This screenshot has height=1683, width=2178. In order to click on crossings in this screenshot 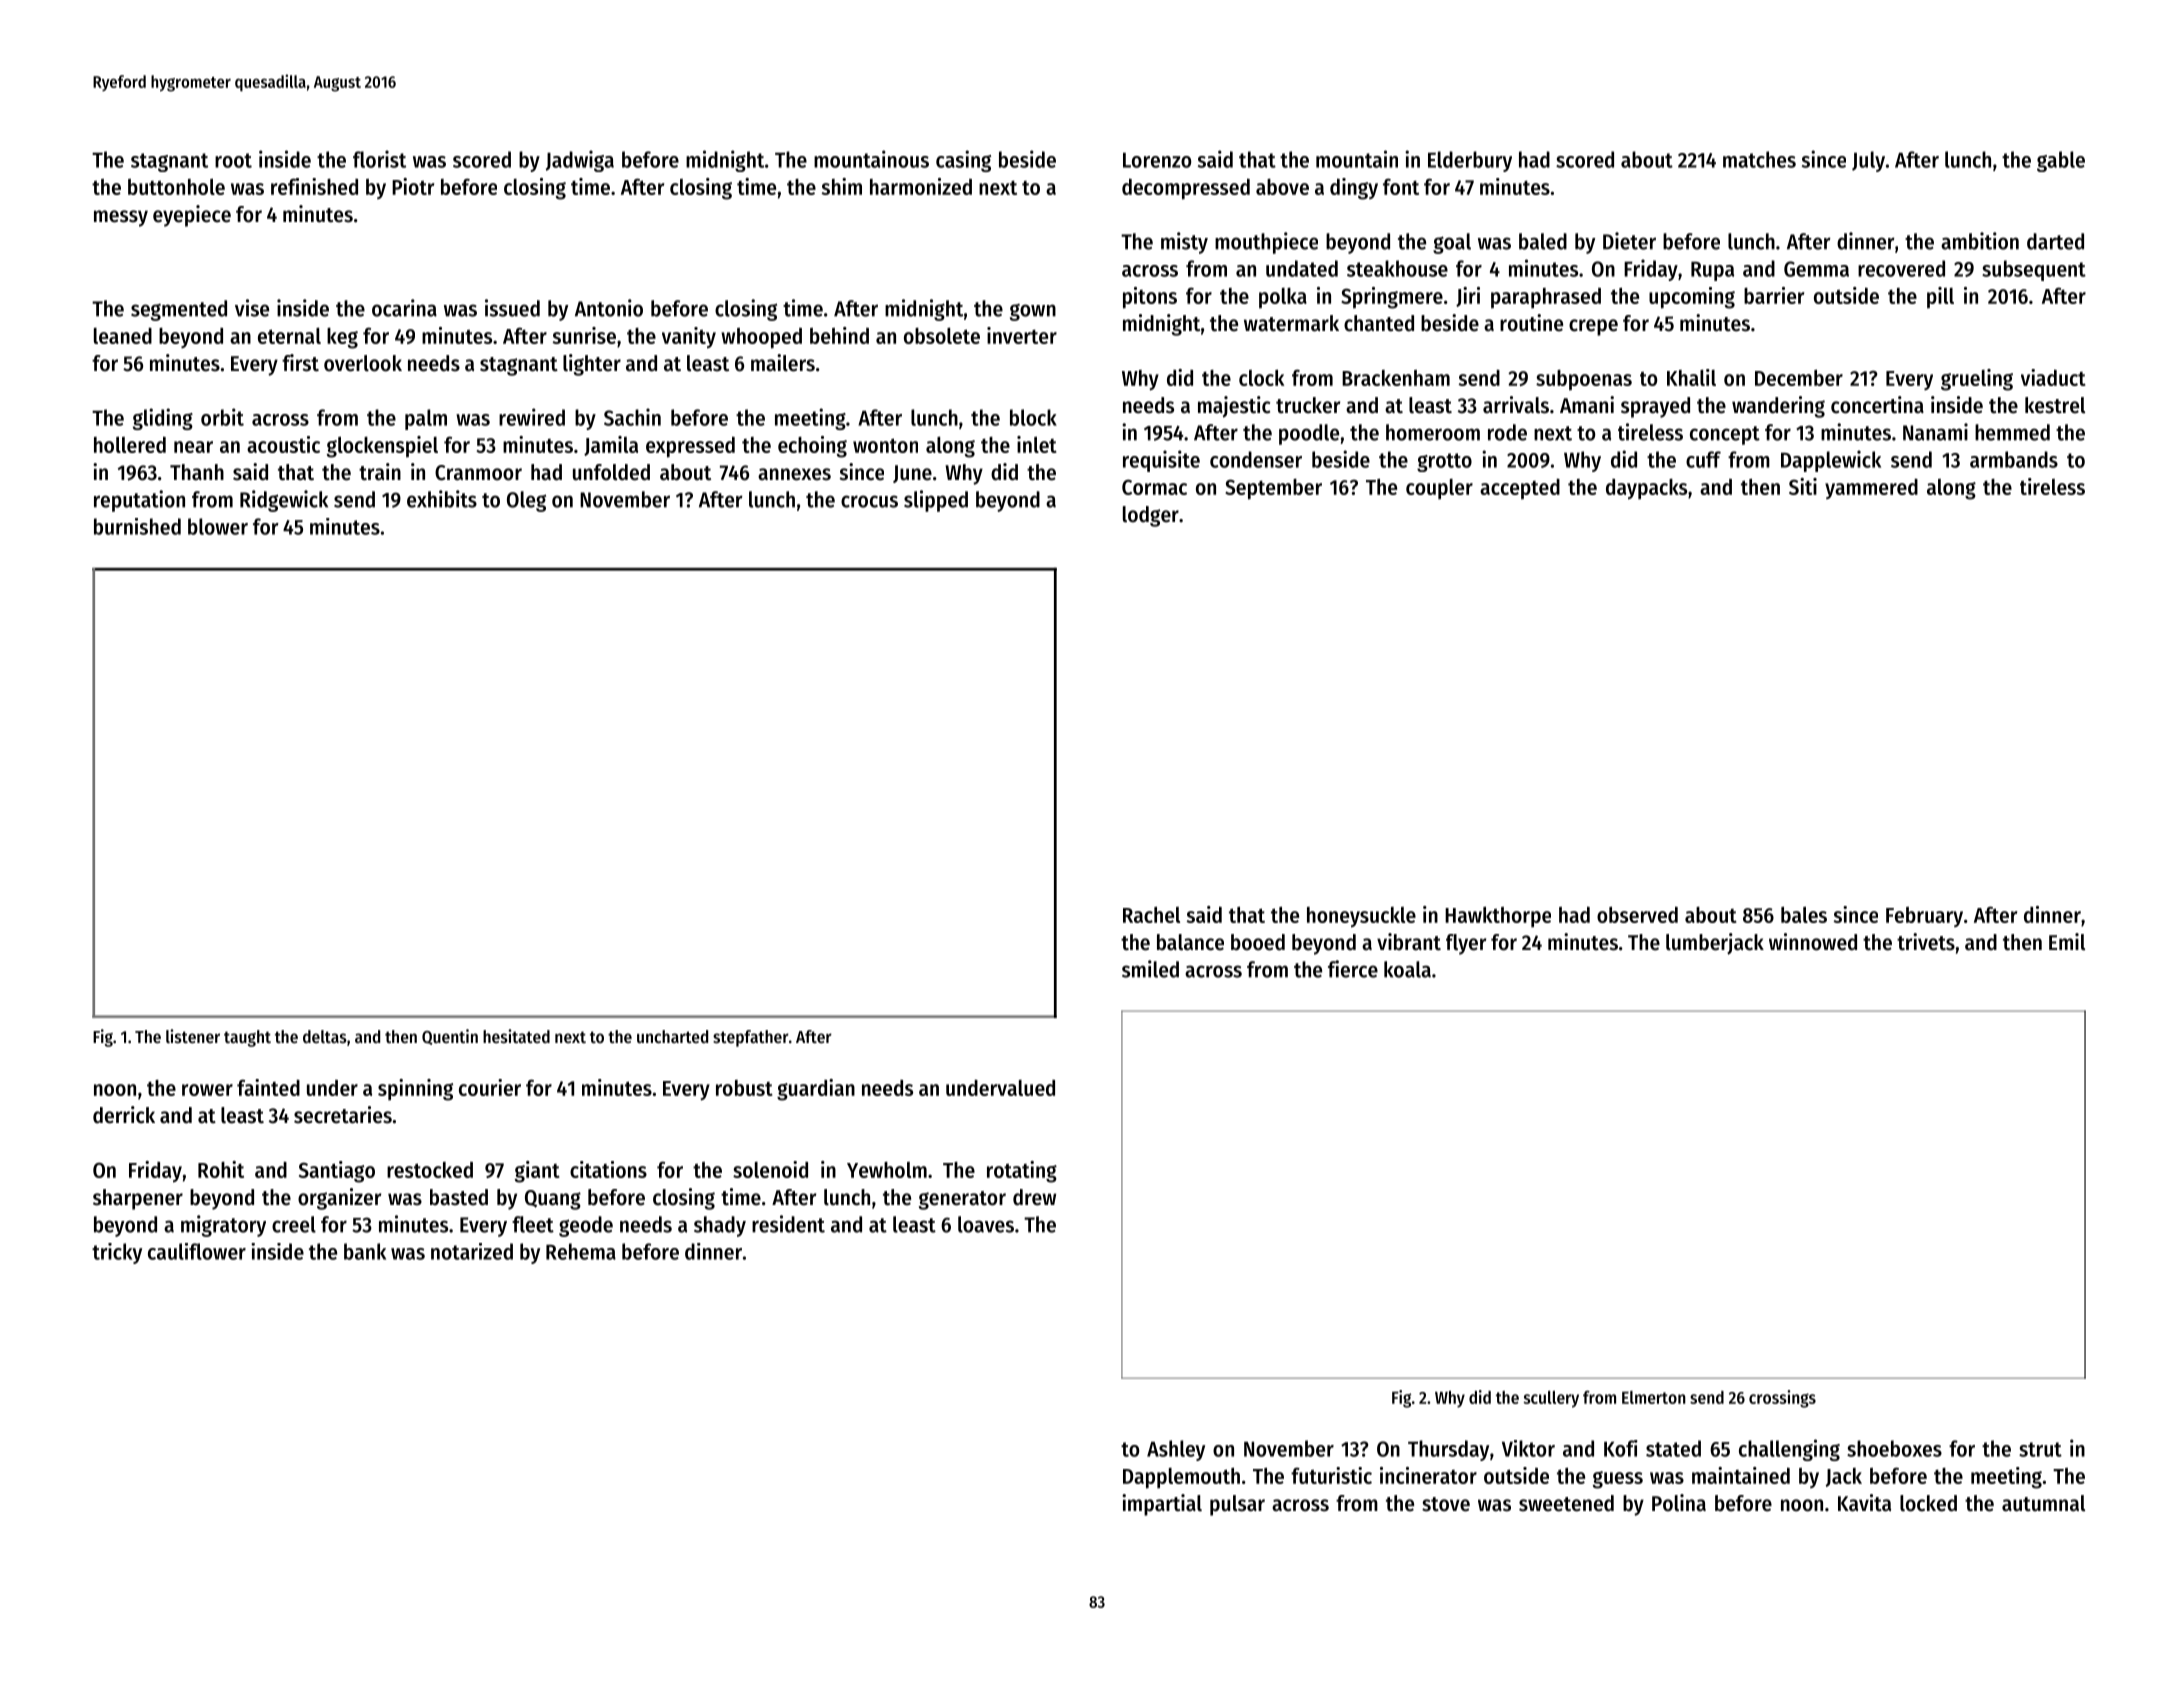, I will do `click(1782, 1399)`.
